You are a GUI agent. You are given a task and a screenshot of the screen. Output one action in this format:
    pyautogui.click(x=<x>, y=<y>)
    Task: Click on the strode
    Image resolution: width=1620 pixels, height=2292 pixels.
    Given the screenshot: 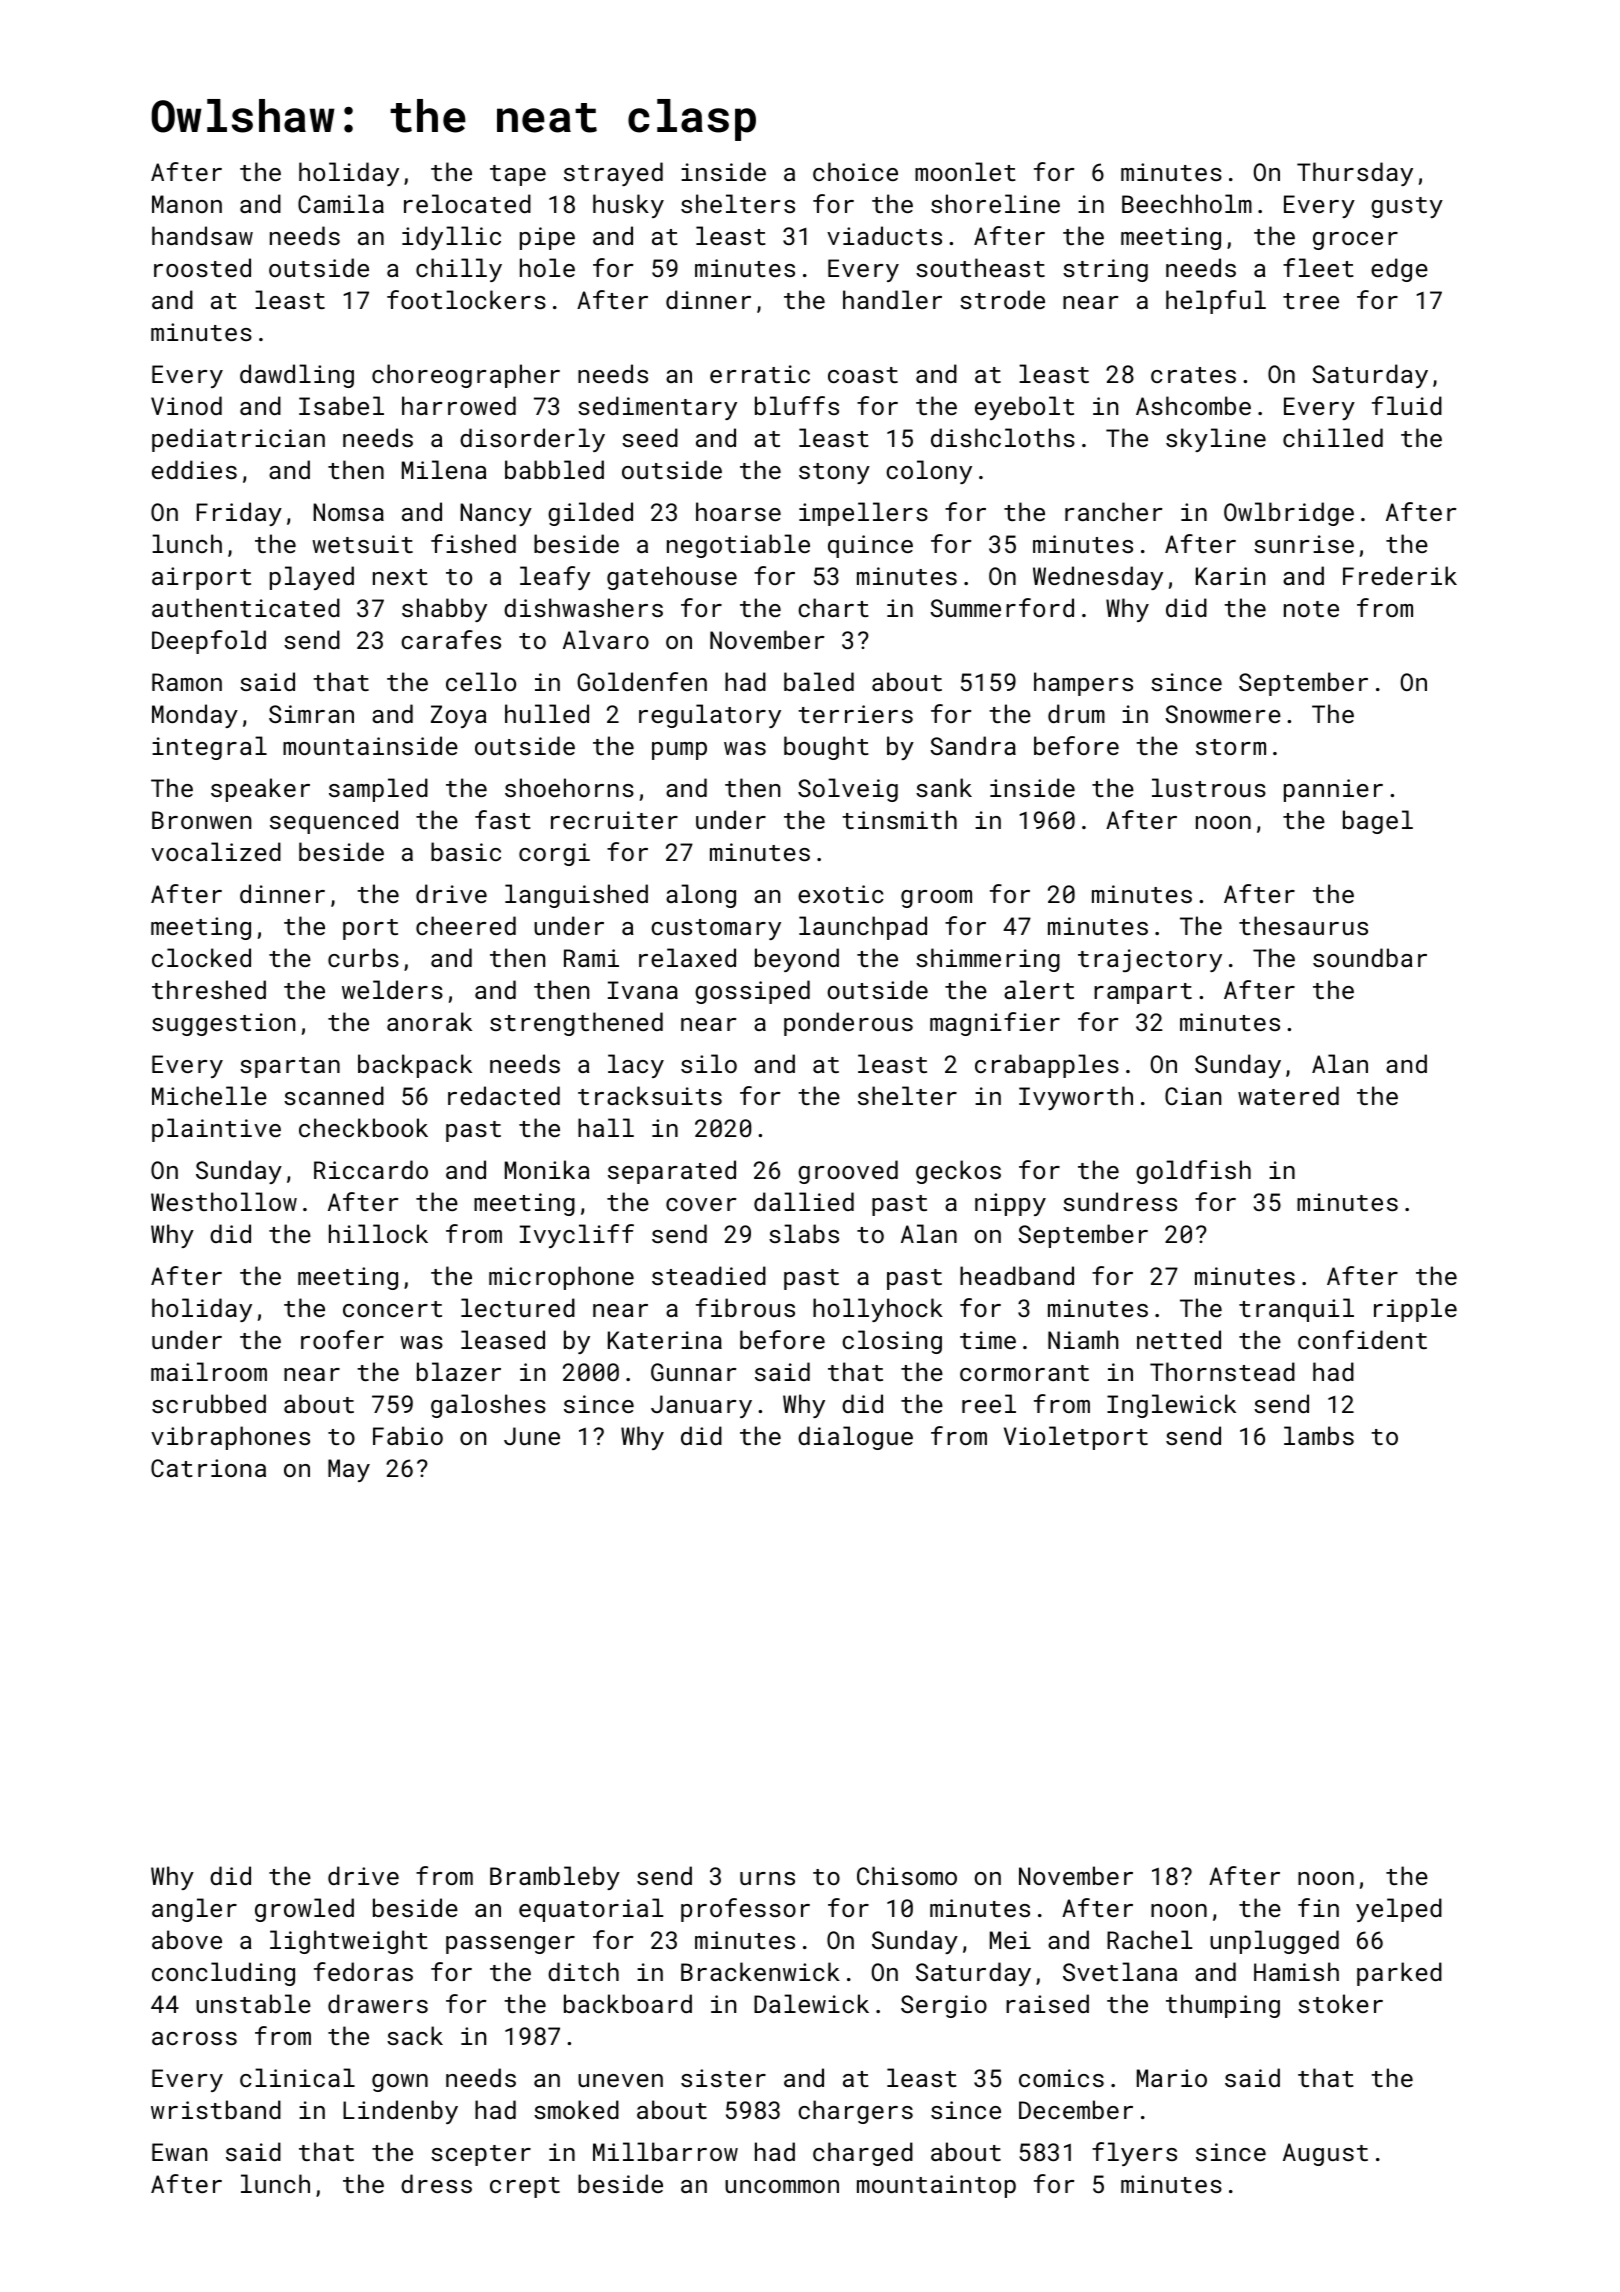 What is the action you would take?
    pyautogui.click(x=1002, y=299)
